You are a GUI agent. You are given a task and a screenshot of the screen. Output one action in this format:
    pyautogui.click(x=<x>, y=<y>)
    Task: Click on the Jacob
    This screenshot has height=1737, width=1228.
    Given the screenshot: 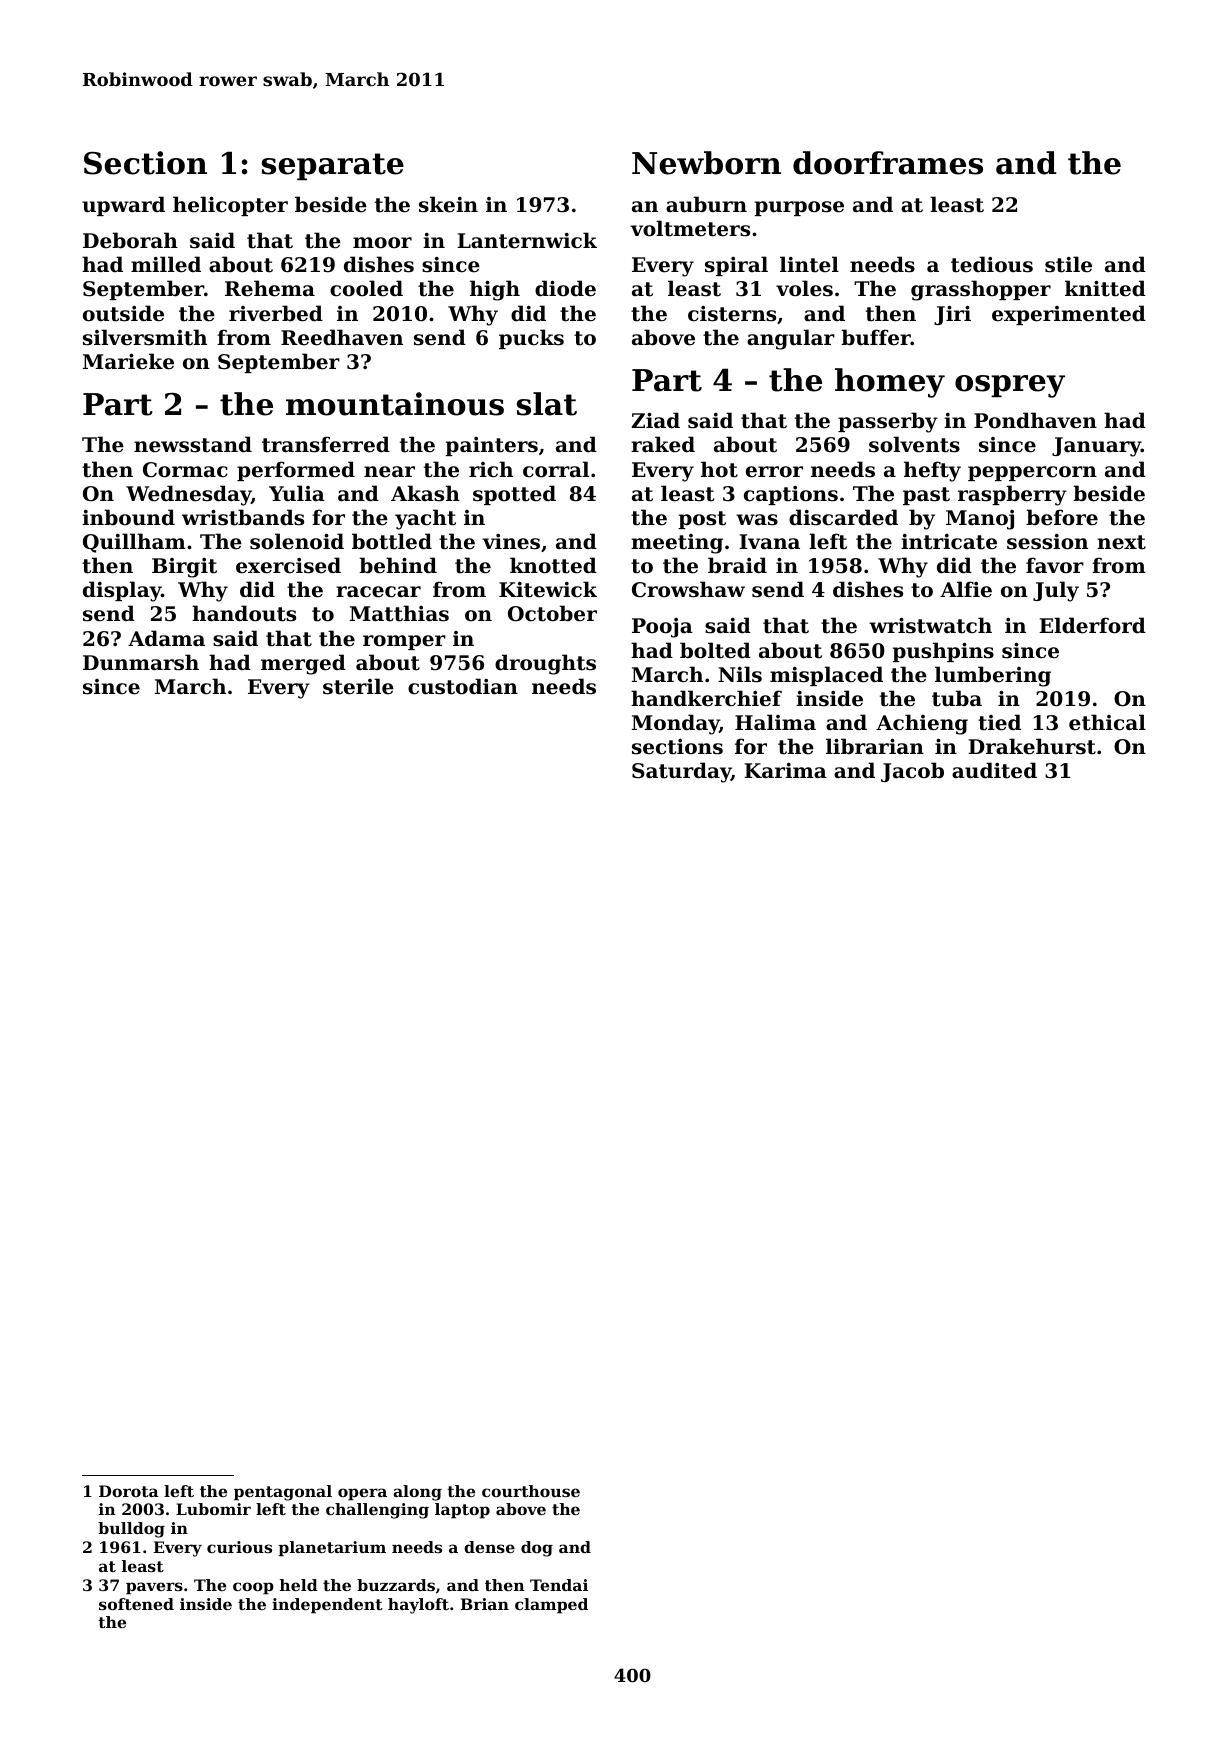 What is the action you would take?
    pyautogui.click(x=912, y=772)
